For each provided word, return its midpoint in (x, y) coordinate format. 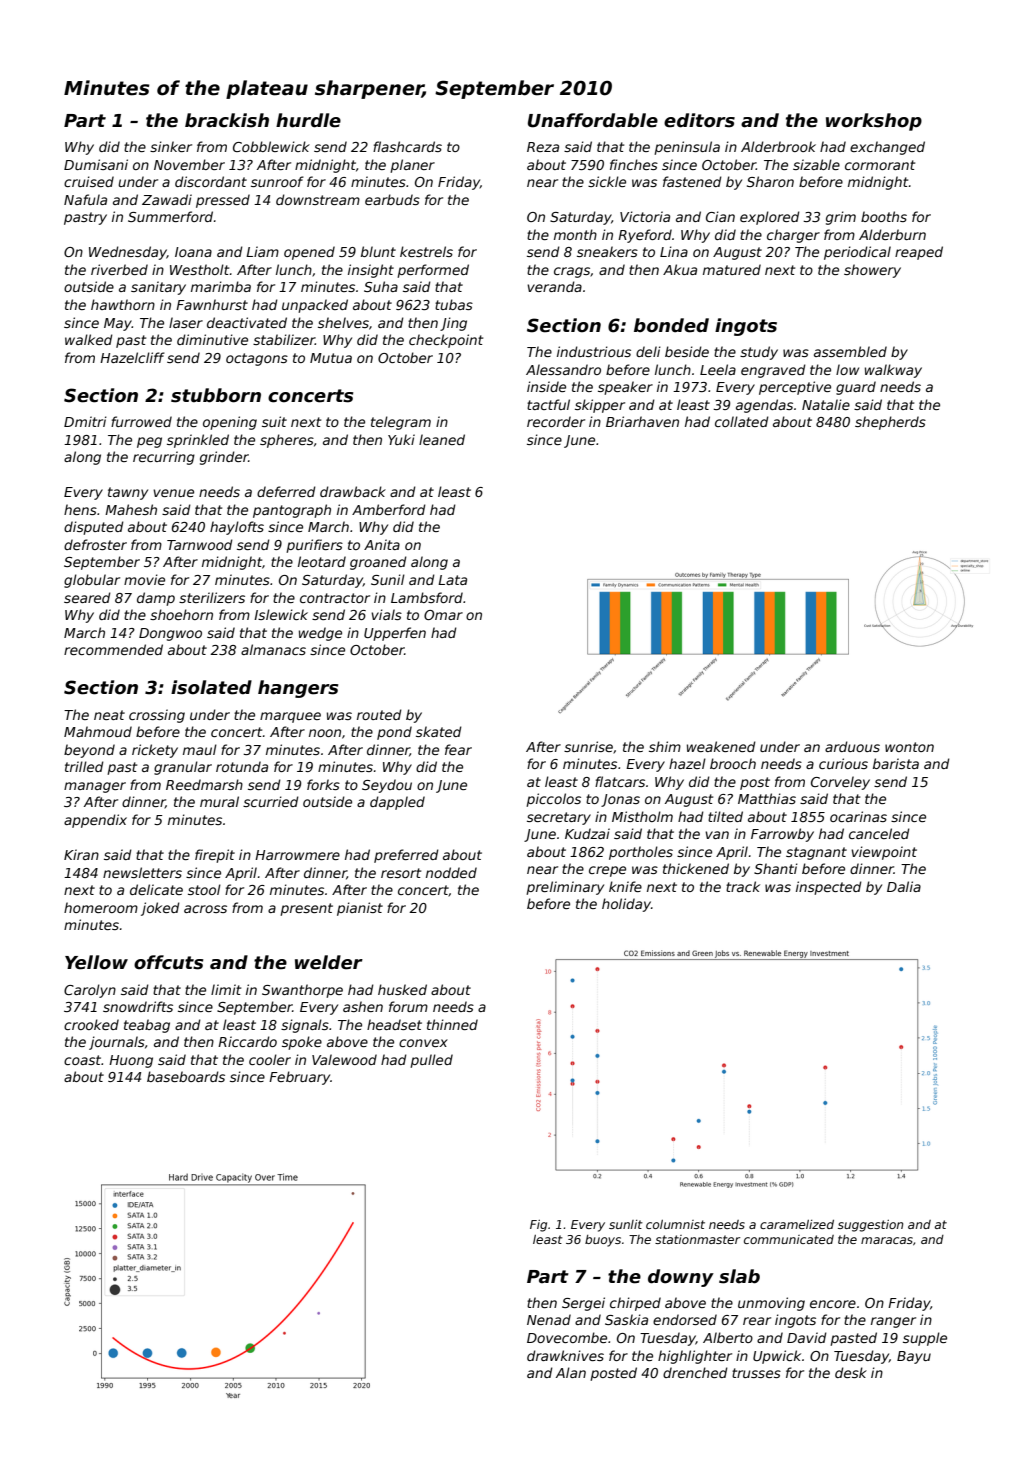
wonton (909, 747)
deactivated (247, 322)
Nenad (549, 1319)
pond (394, 733)
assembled (850, 351)
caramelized (797, 1224)
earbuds (392, 199)
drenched (695, 1372)
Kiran (81, 854)
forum (408, 1006)
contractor (335, 598)
